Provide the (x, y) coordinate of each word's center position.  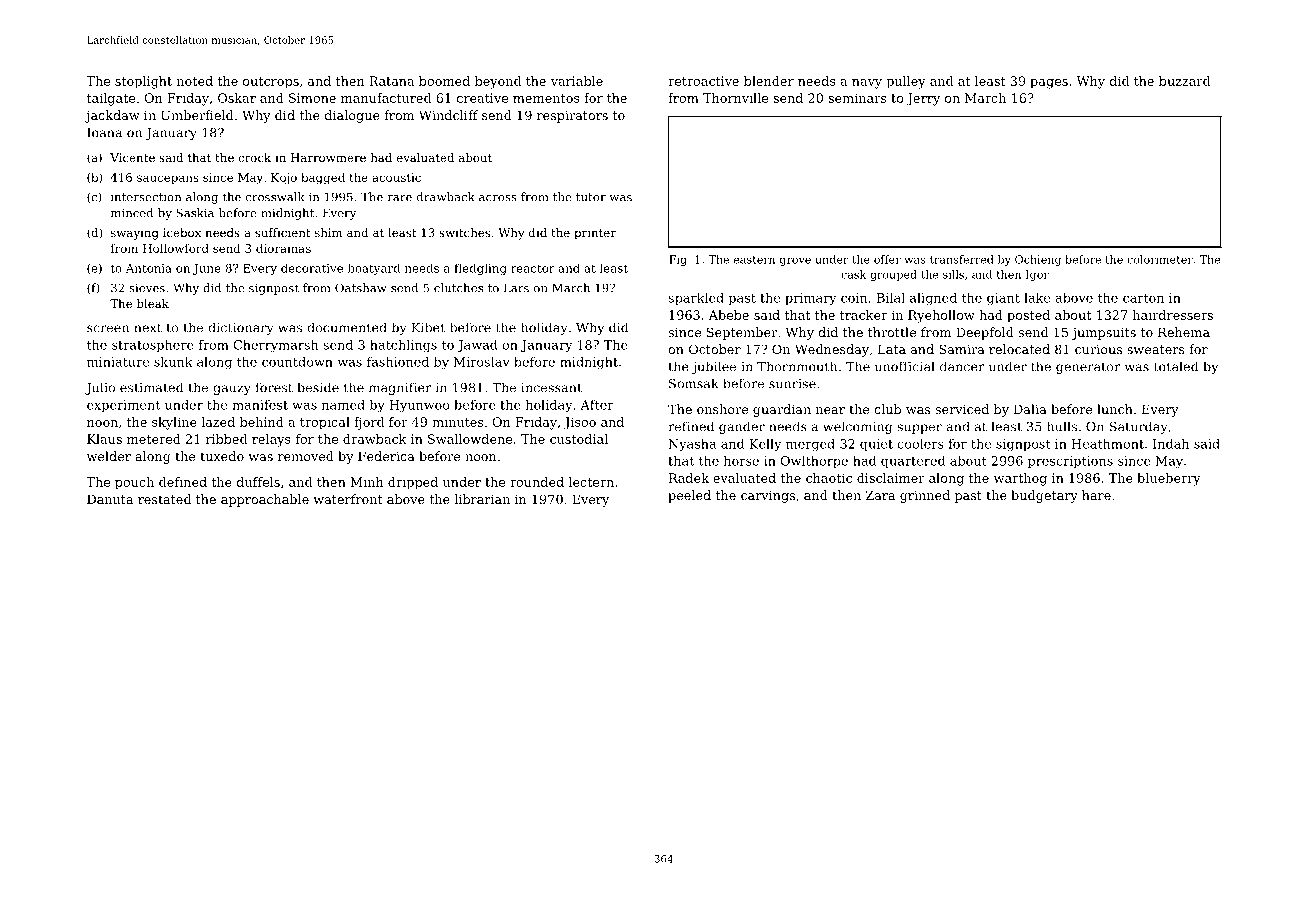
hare (1096, 495)
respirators (572, 117)
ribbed (226, 439)
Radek (689, 478)
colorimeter (1160, 259)
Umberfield (197, 115)
